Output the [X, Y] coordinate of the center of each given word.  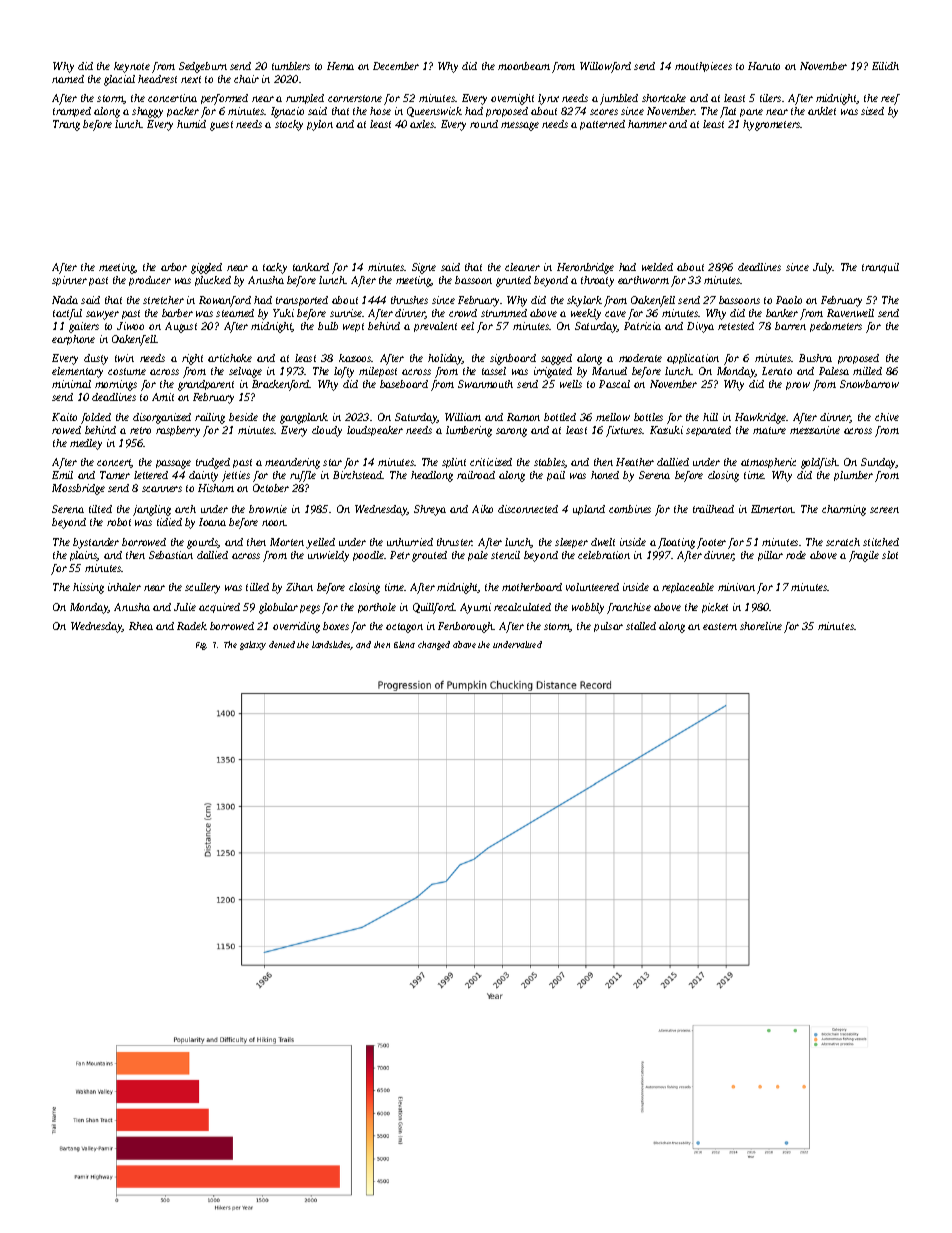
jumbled [619, 99]
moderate [640, 358]
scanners [162, 489]
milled [867, 371]
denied [282, 644]
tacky [275, 268]
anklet [822, 111]
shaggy [147, 112]
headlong [432, 476]
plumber [853, 476]
